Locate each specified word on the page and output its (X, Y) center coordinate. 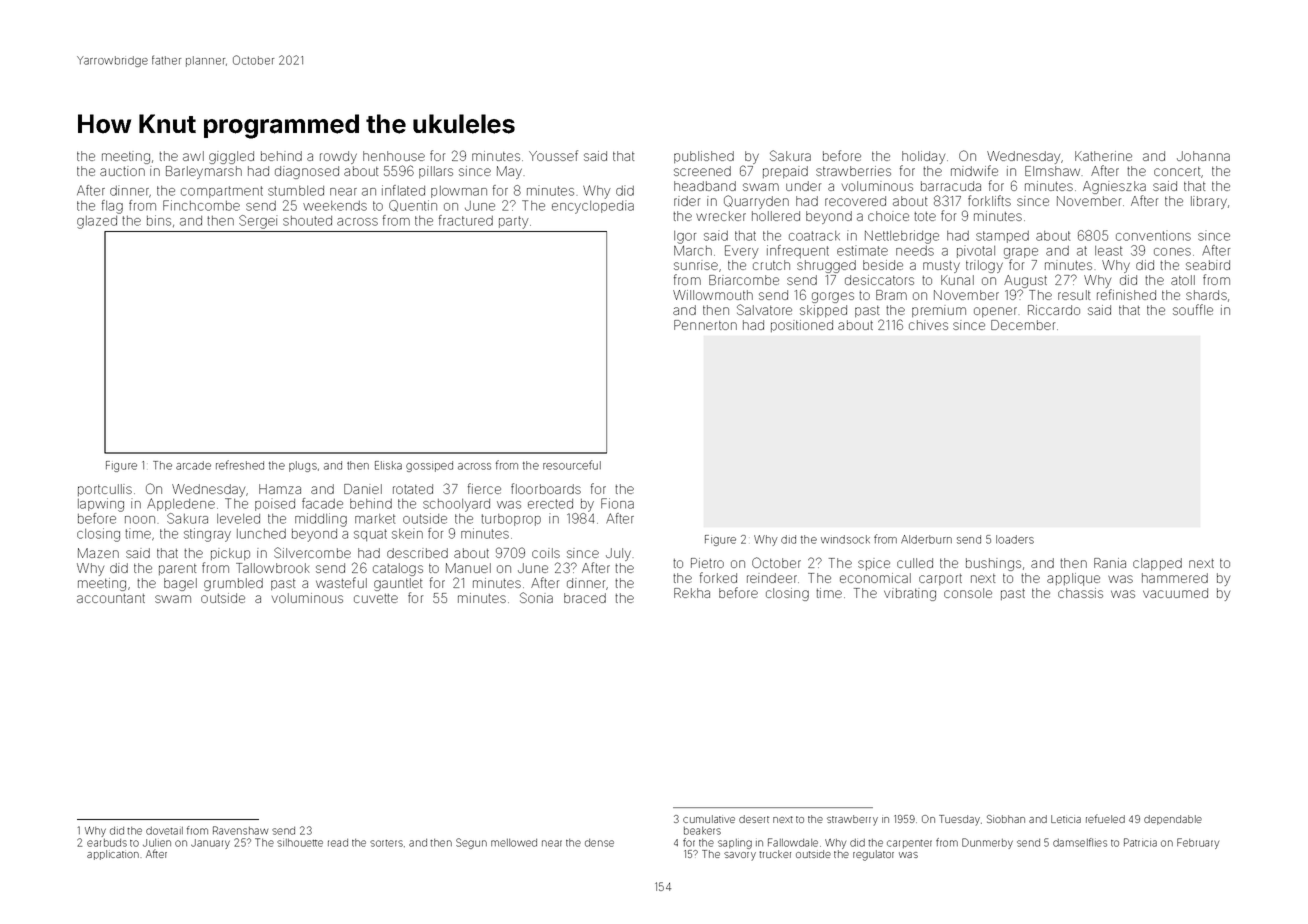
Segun (471, 843)
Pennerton (705, 325)
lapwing (101, 505)
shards (1206, 295)
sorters (386, 843)
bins (159, 220)
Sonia (536, 597)
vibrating (910, 594)
